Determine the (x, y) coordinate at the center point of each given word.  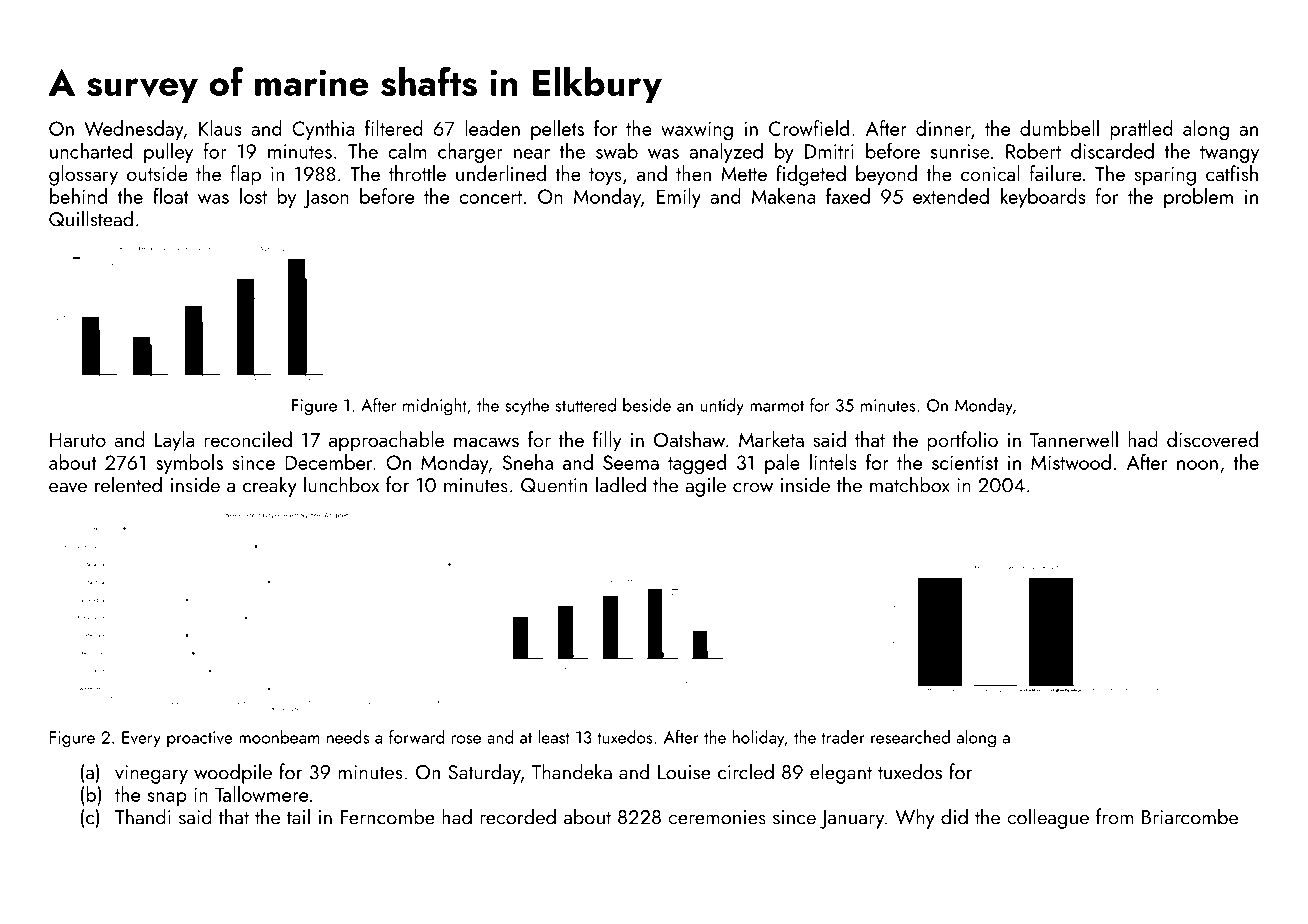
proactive (200, 739)
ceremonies (717, 817)
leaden (492, 128)
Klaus (220, 128)
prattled (1141, 130)
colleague (1048, 818)
